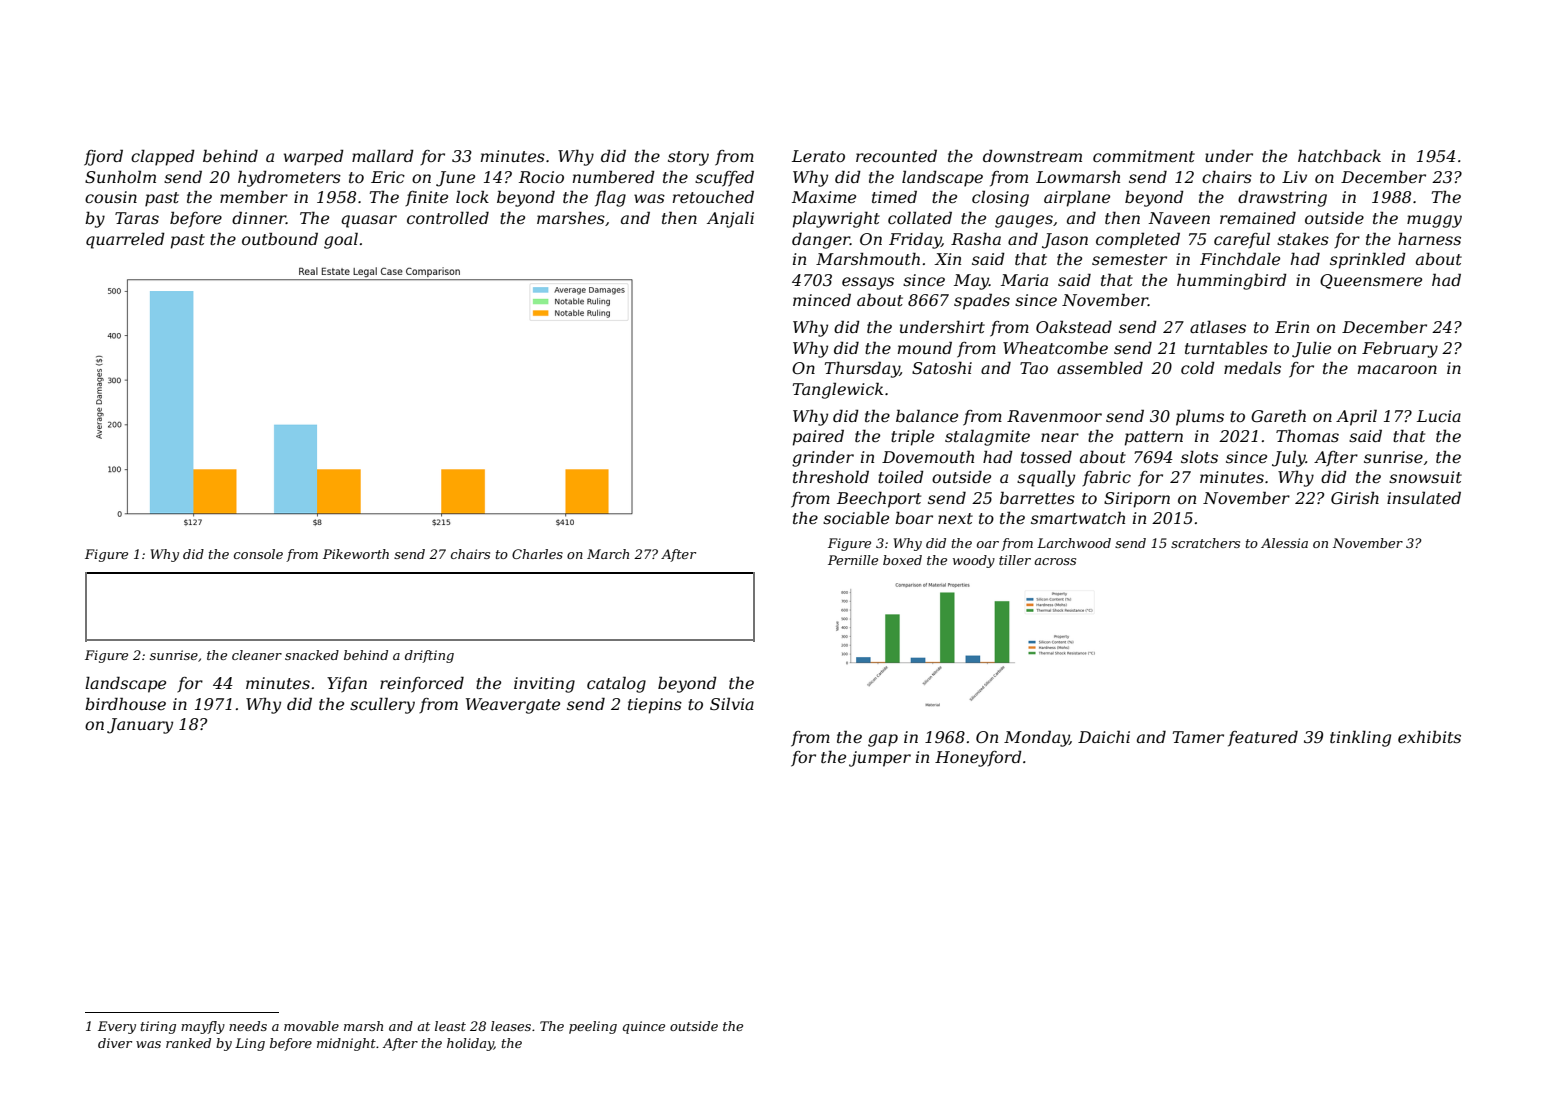 The image size is (1547, 1094). Describe the element at coordinates (1371, 281) in the page. I see `Queensmere` at that location.
